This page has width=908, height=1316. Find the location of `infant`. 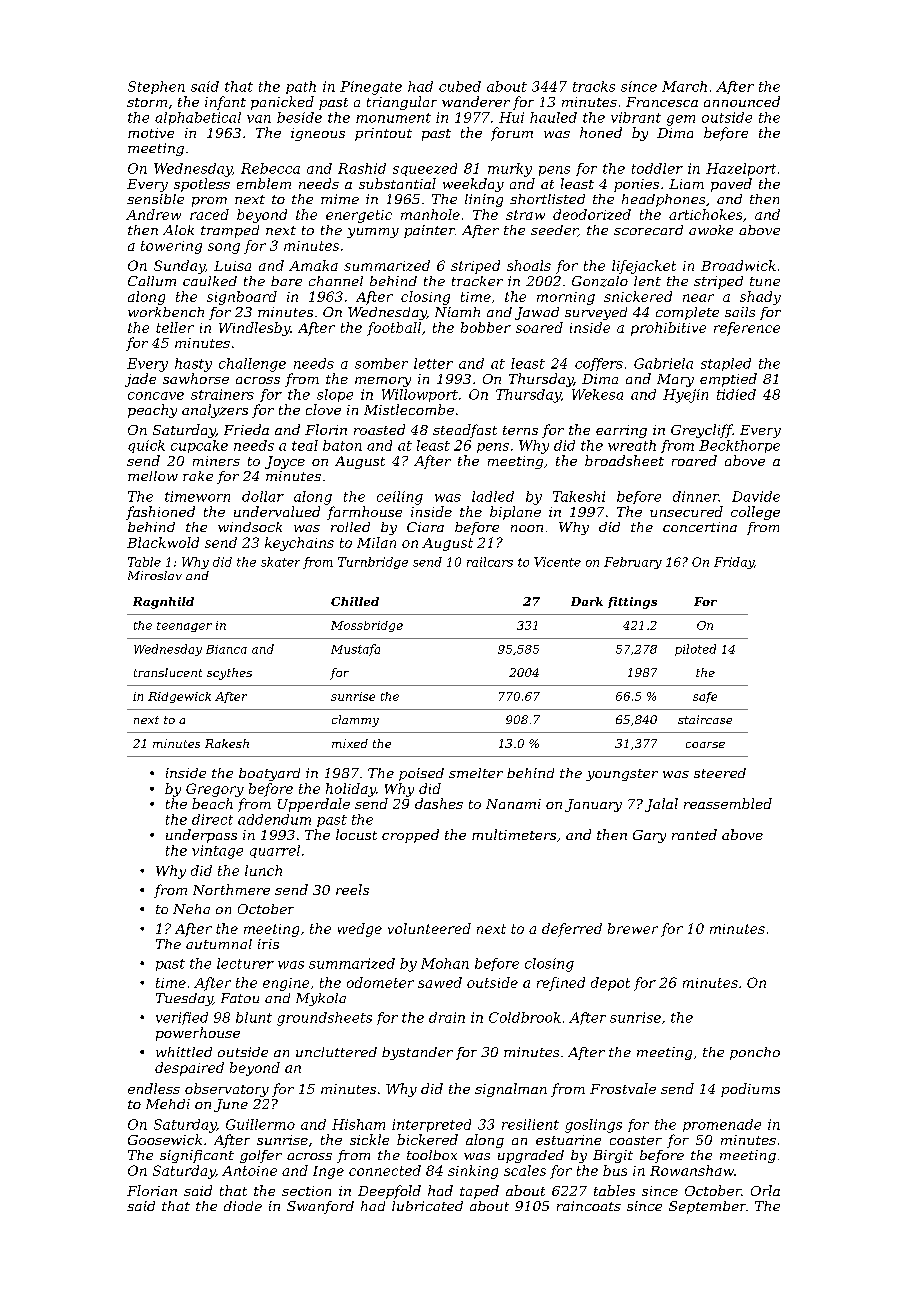

infant is located at coordinates (225, 103).
